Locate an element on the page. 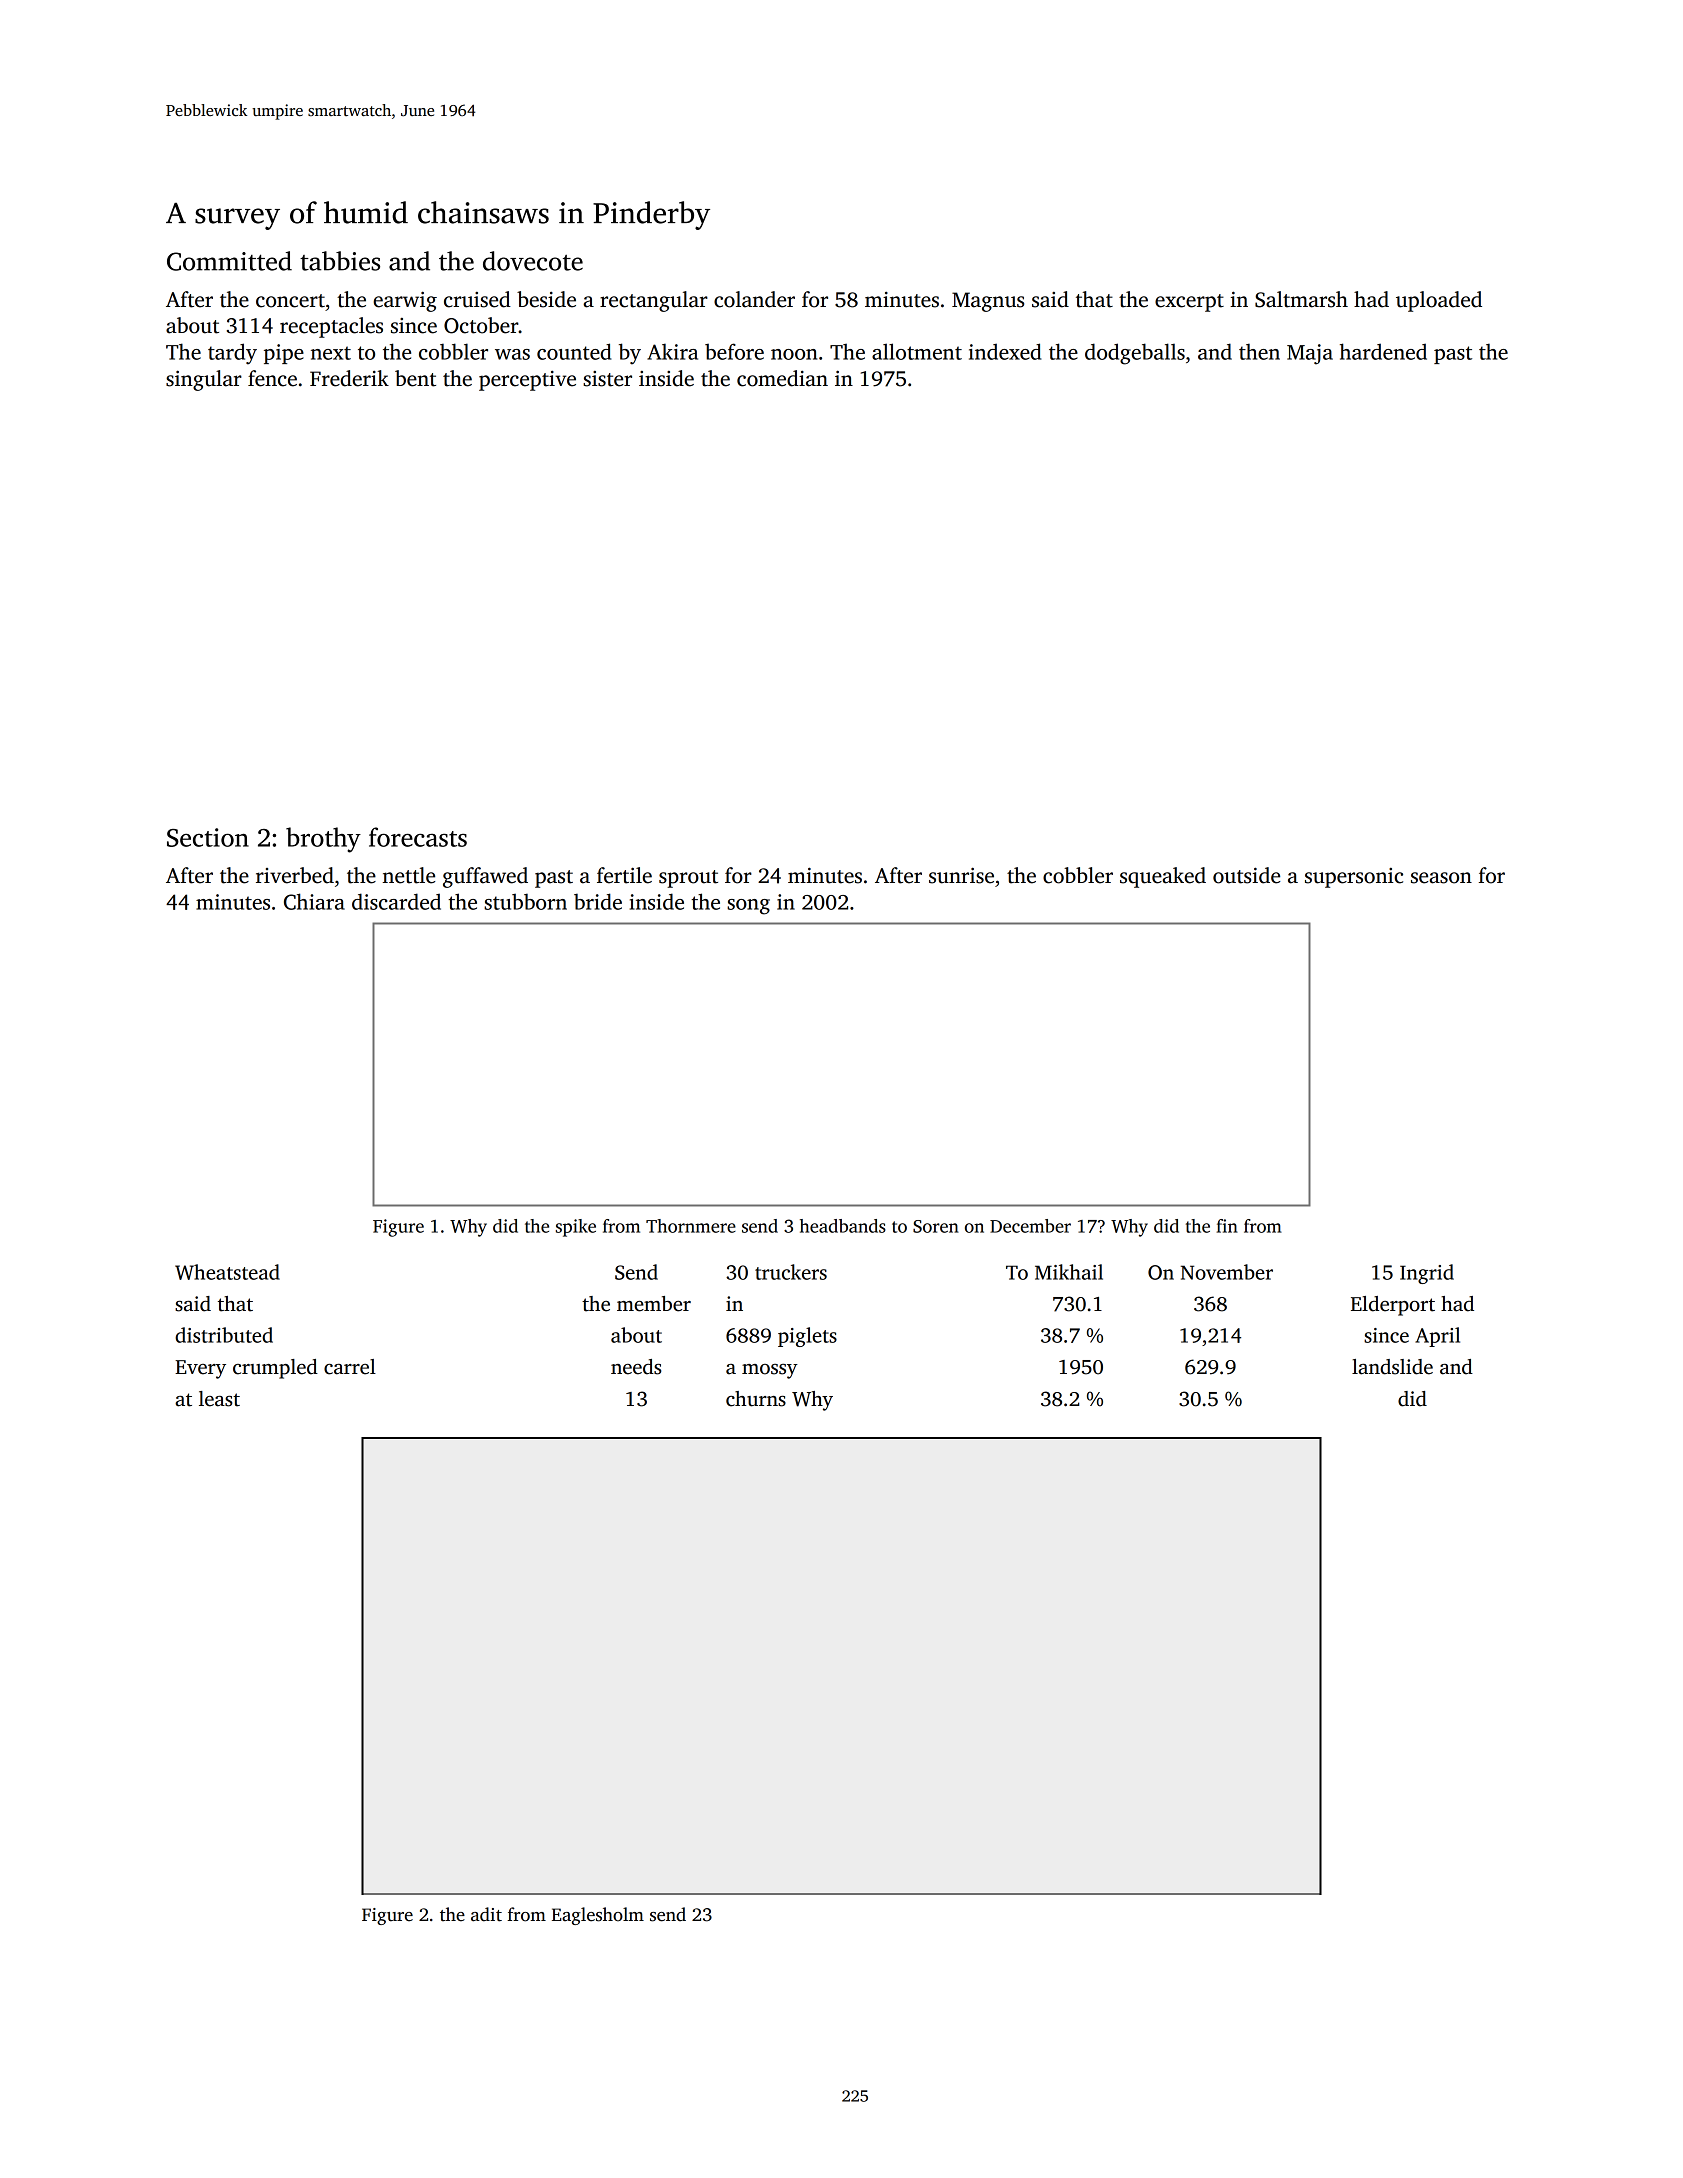  Thornmere is located at coordinates (691, 1226).
